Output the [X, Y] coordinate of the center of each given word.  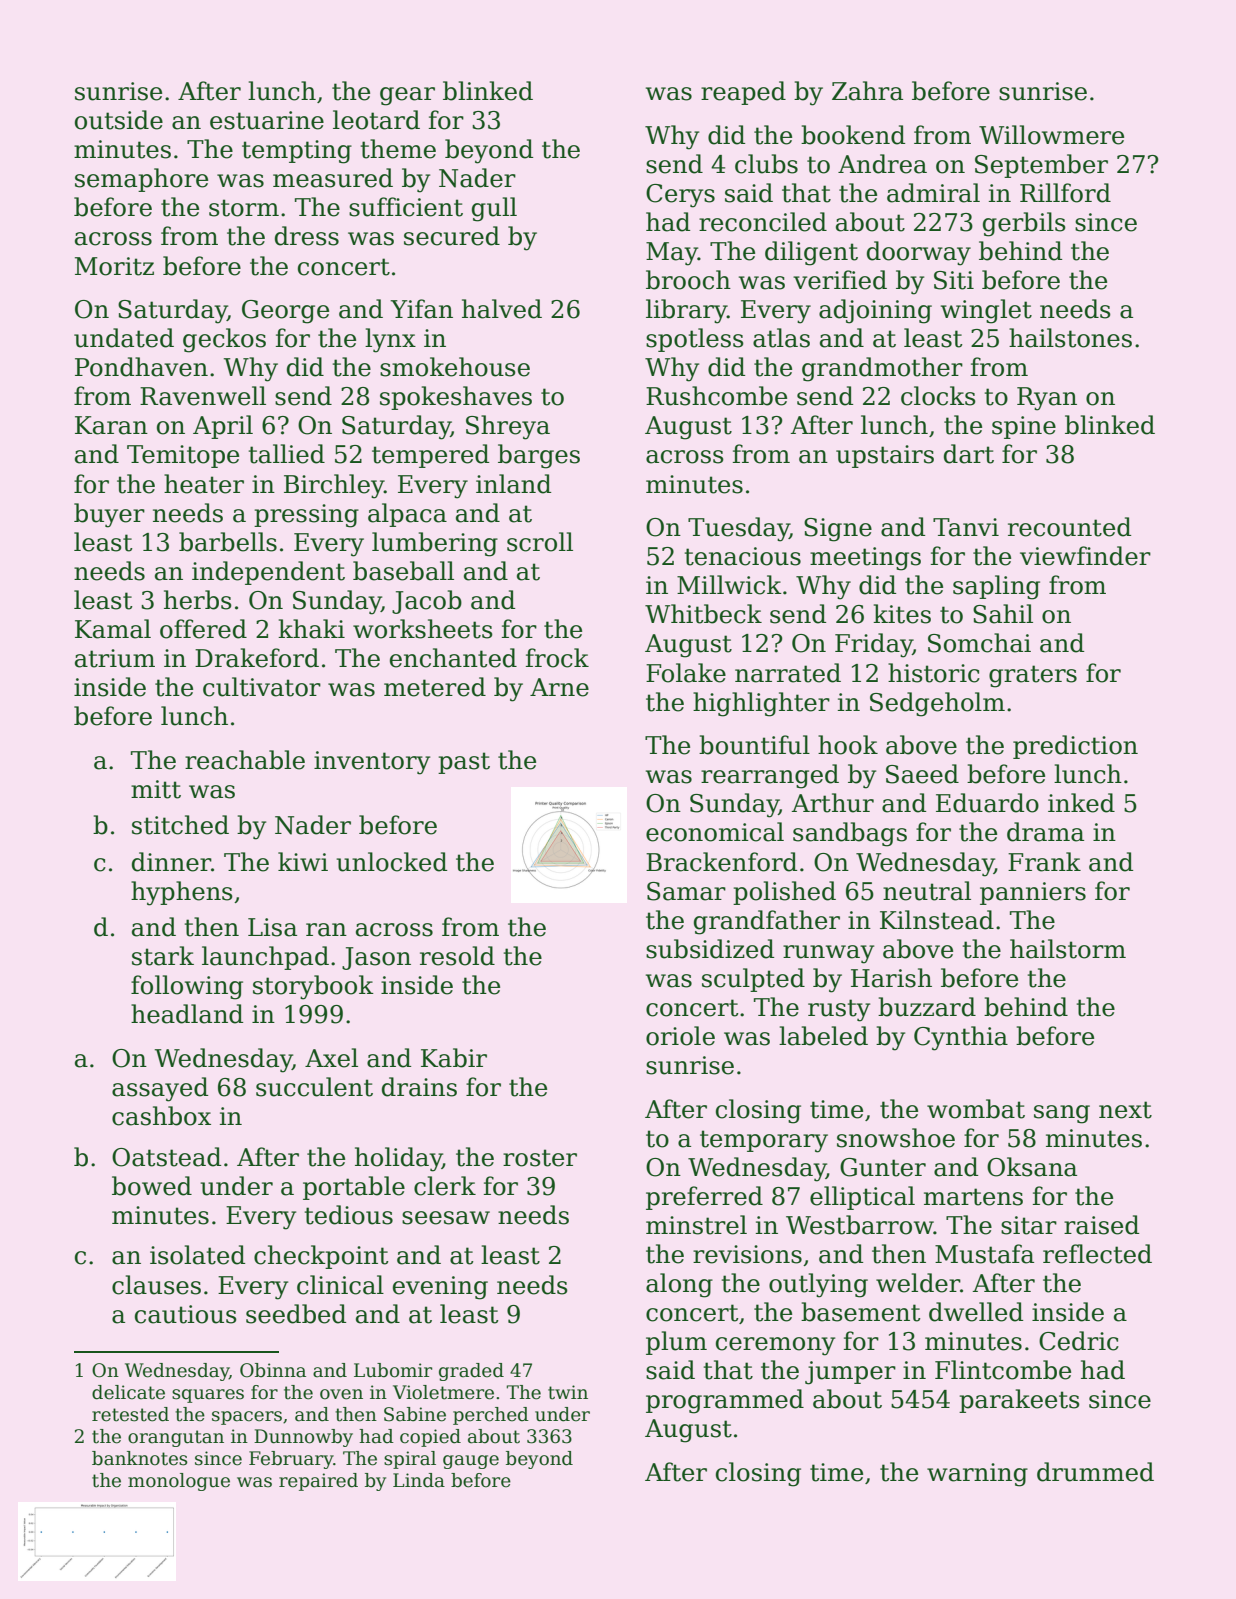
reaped [743, 93]
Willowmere [1051, 135]
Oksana [1032, 1167]
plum [676, 1343]
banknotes [139, 1458]
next [1125, 1110]
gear [407, 96]
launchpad [265, 958]
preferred [704, 1198]
